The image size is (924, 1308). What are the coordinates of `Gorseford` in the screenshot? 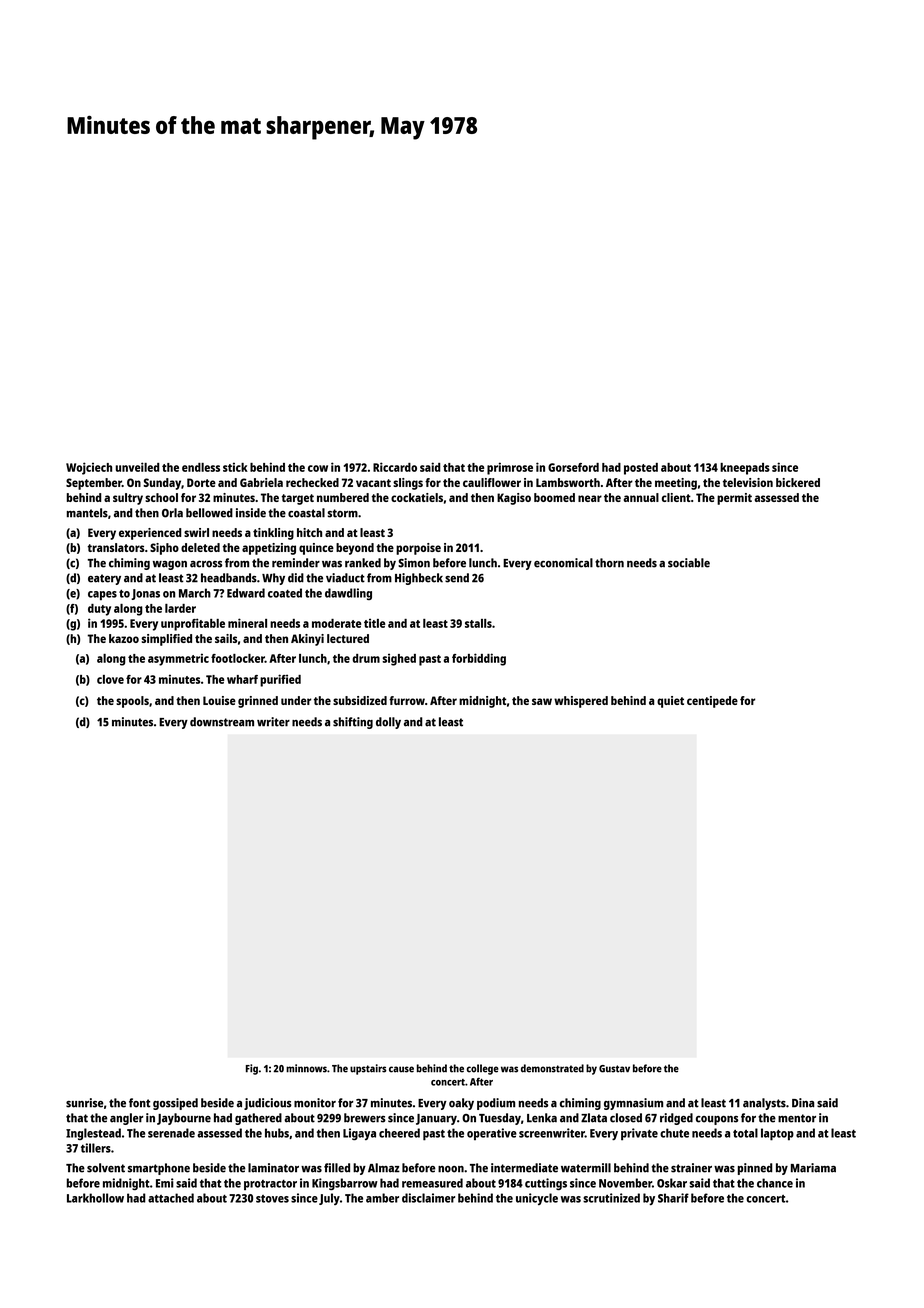 It's located at (573, 467).
